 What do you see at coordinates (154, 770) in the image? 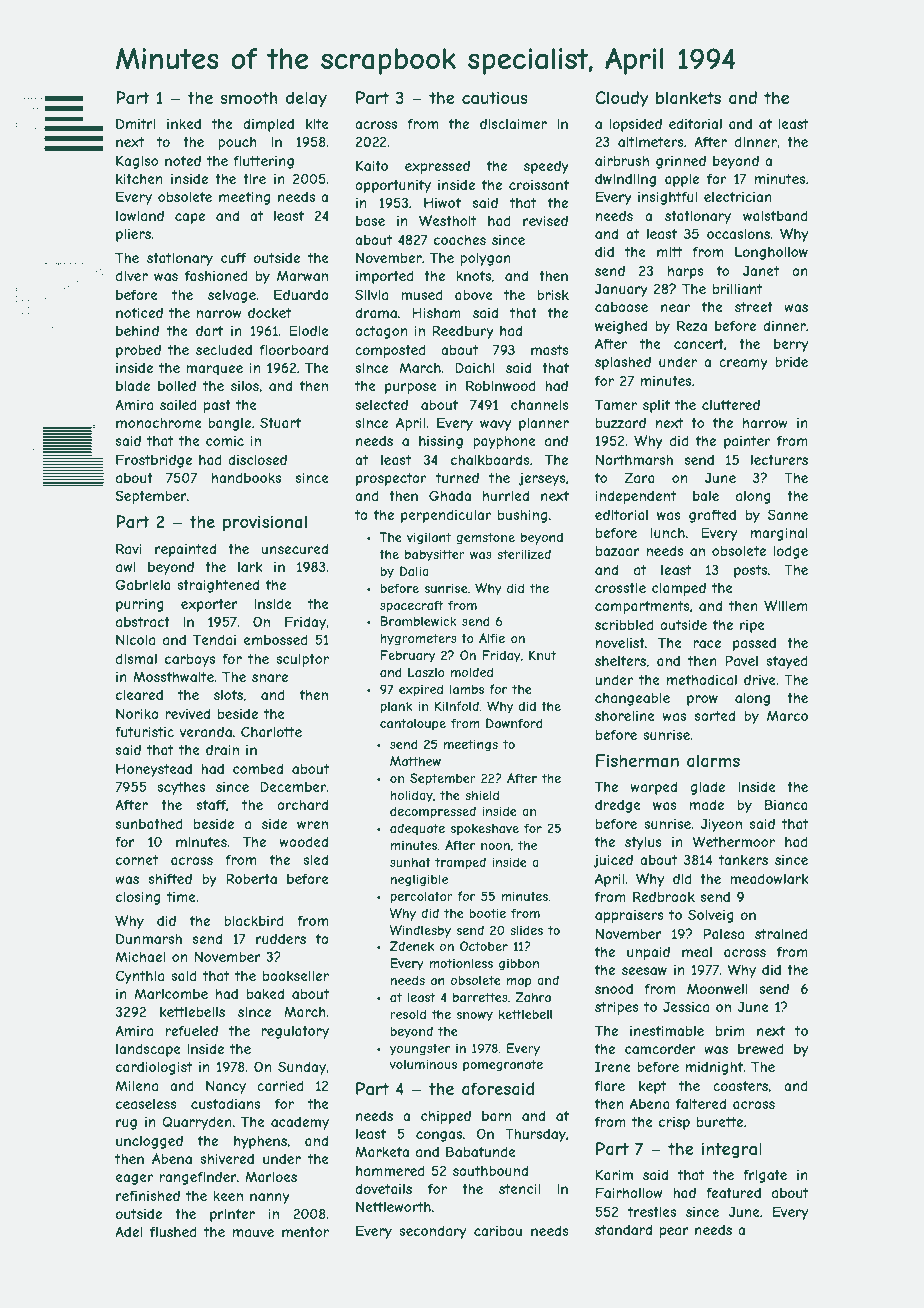
I see `Honeystead` at bounding box center [154, 770].
